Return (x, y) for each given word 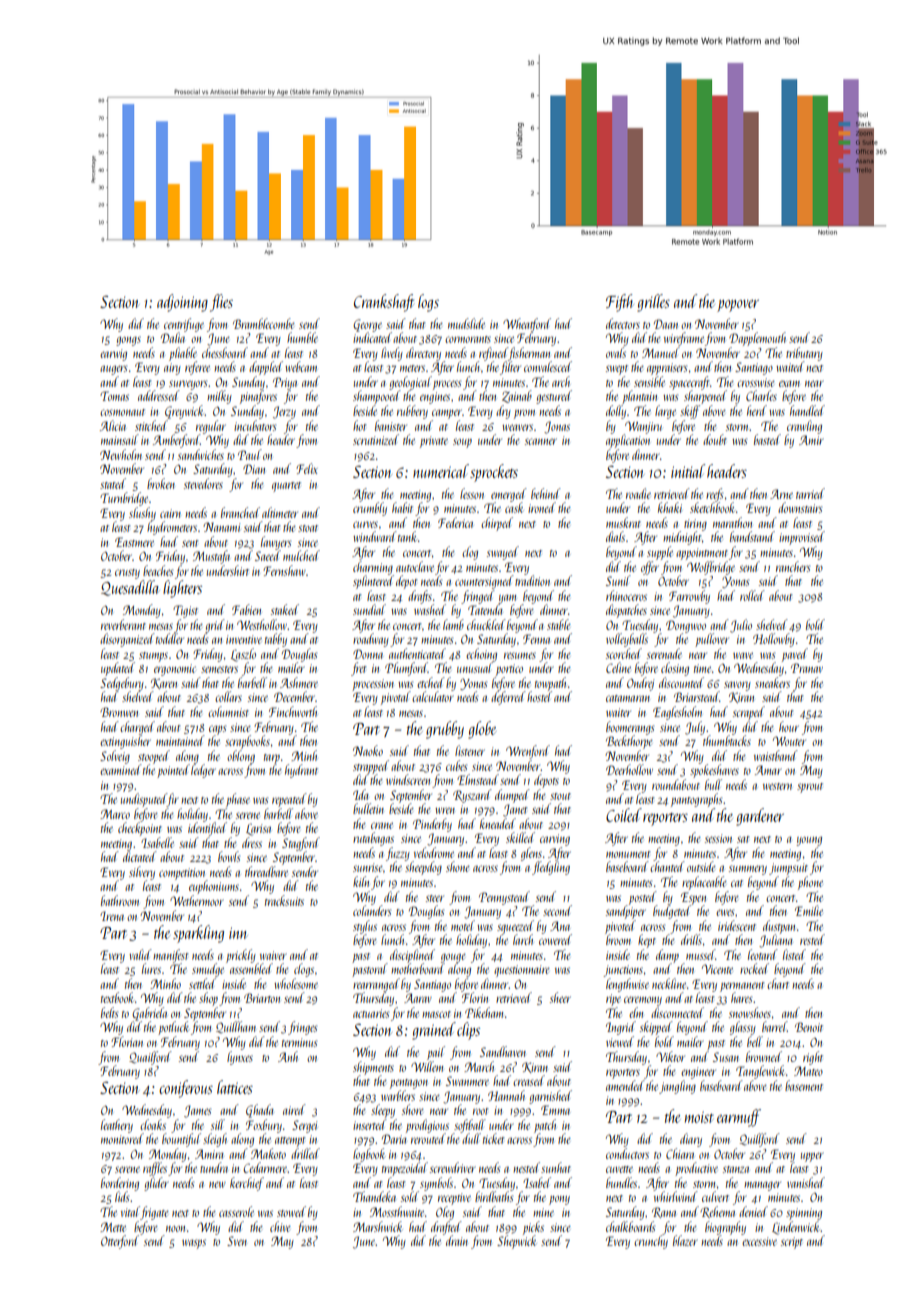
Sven (237, 1241)
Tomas (114, 396)
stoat (308, 528)
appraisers (667, 369)
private (434, 442)
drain (457, 1240)
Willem (427, 1066)
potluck (173, 1028)
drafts (420, 597)
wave (743, 655)
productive (696, 1169)
